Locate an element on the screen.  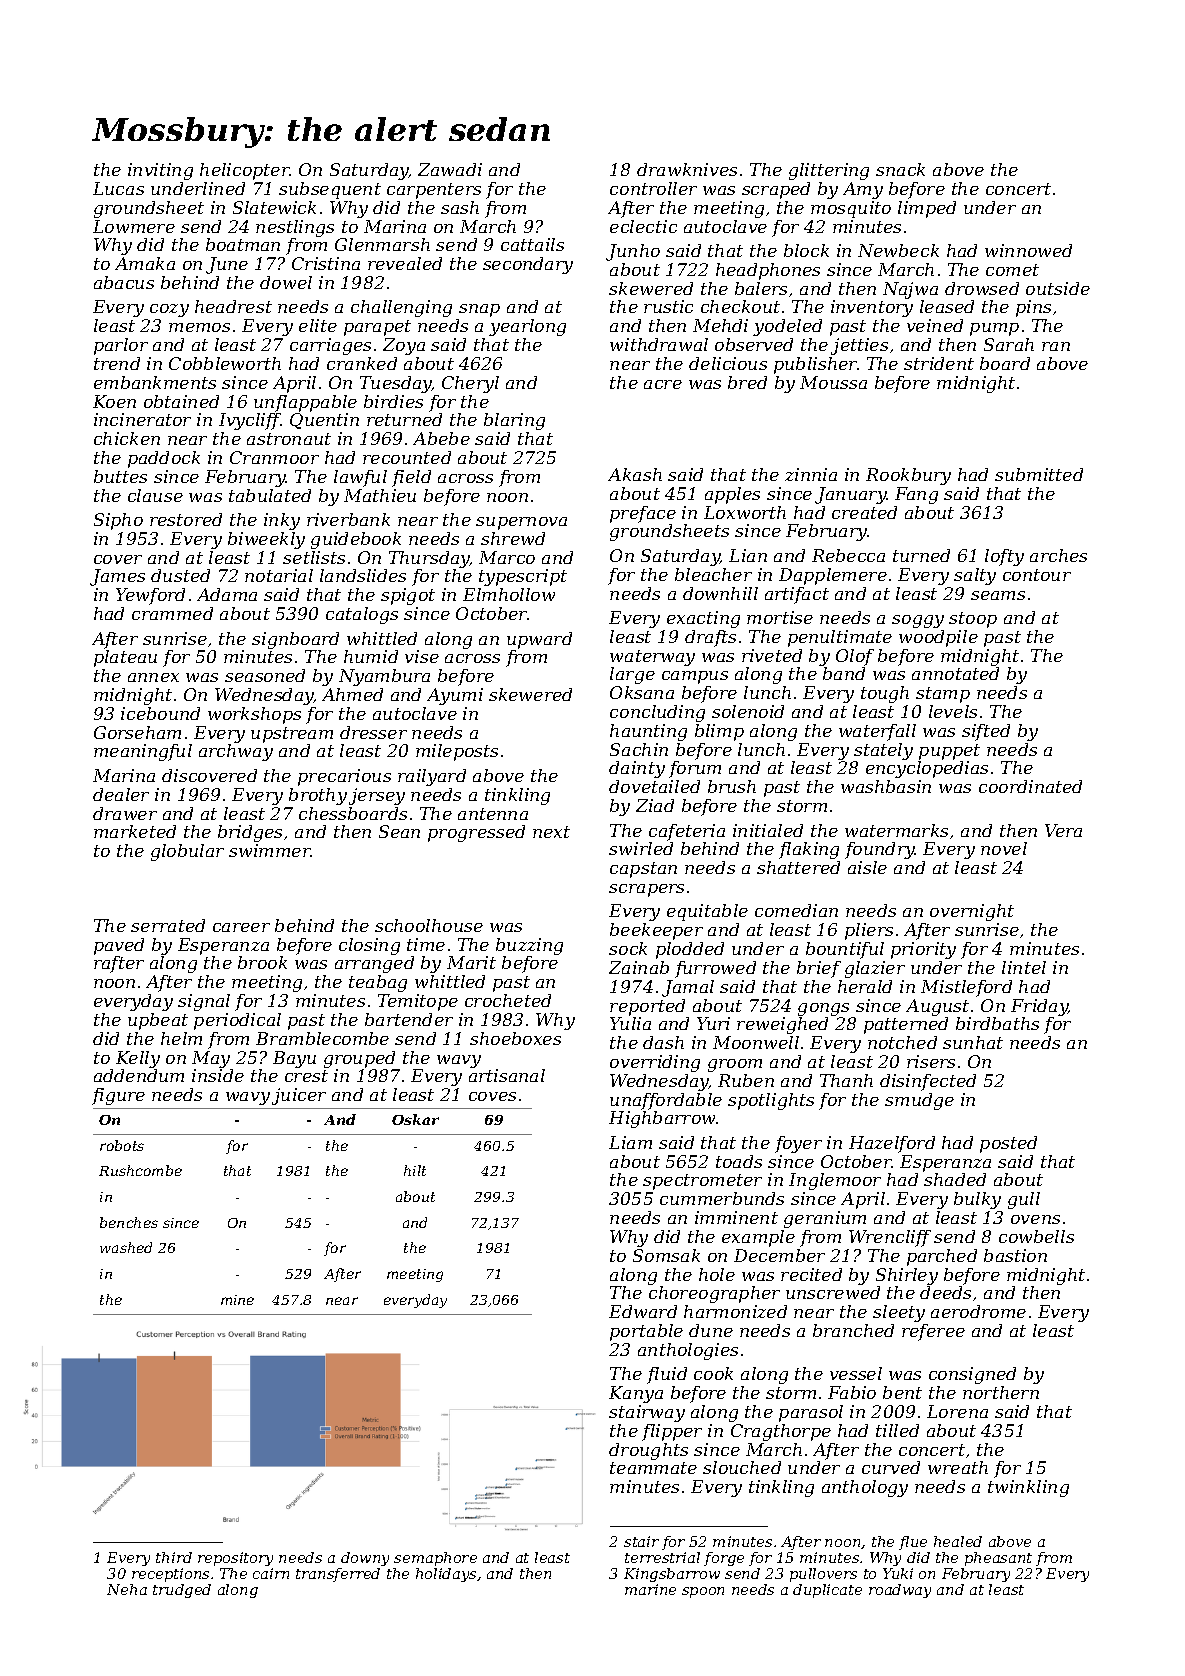
Rushcombe is located at coordinates (140, 1170).
